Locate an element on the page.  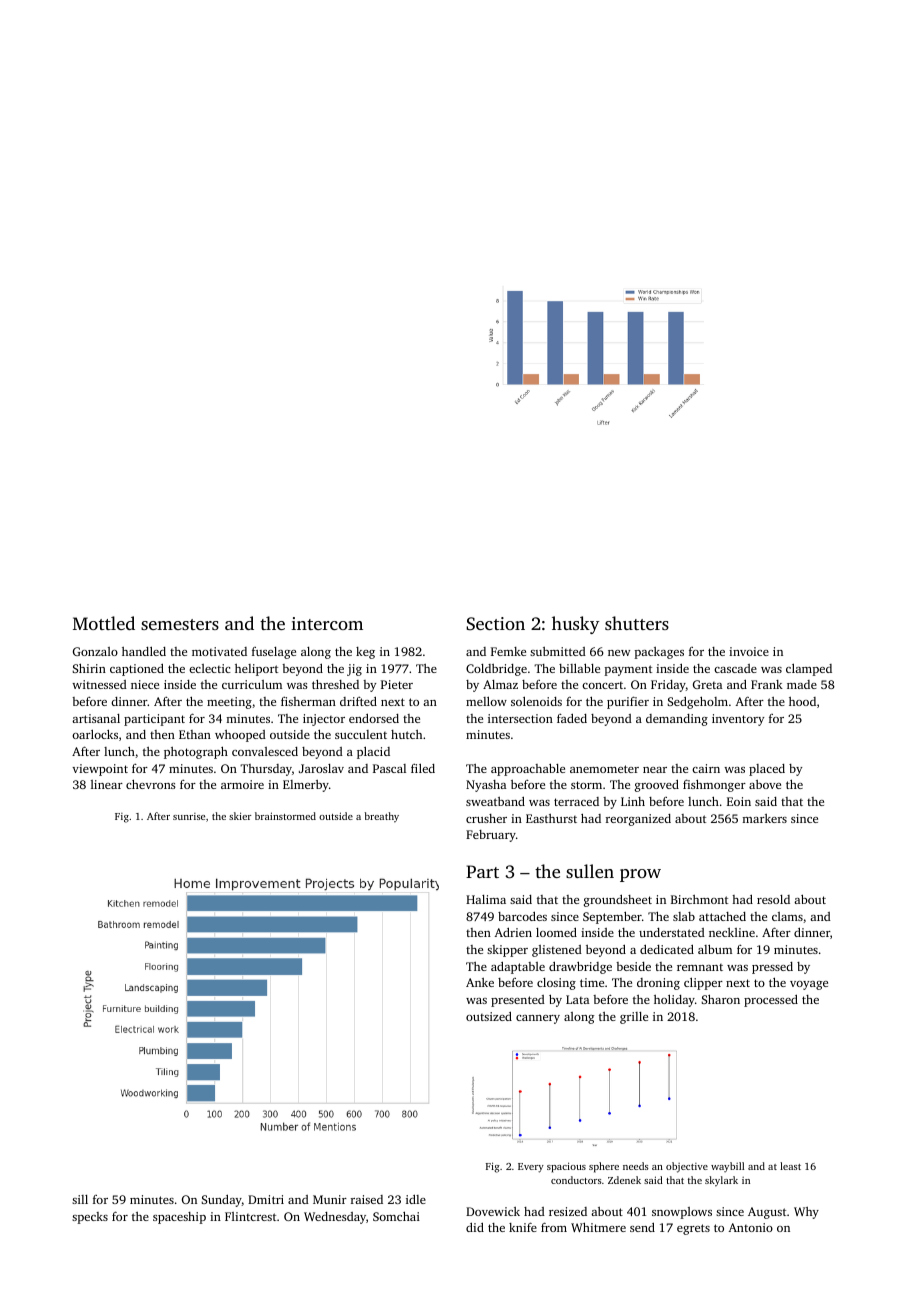
approachable is located at coordinates (528, 769).
